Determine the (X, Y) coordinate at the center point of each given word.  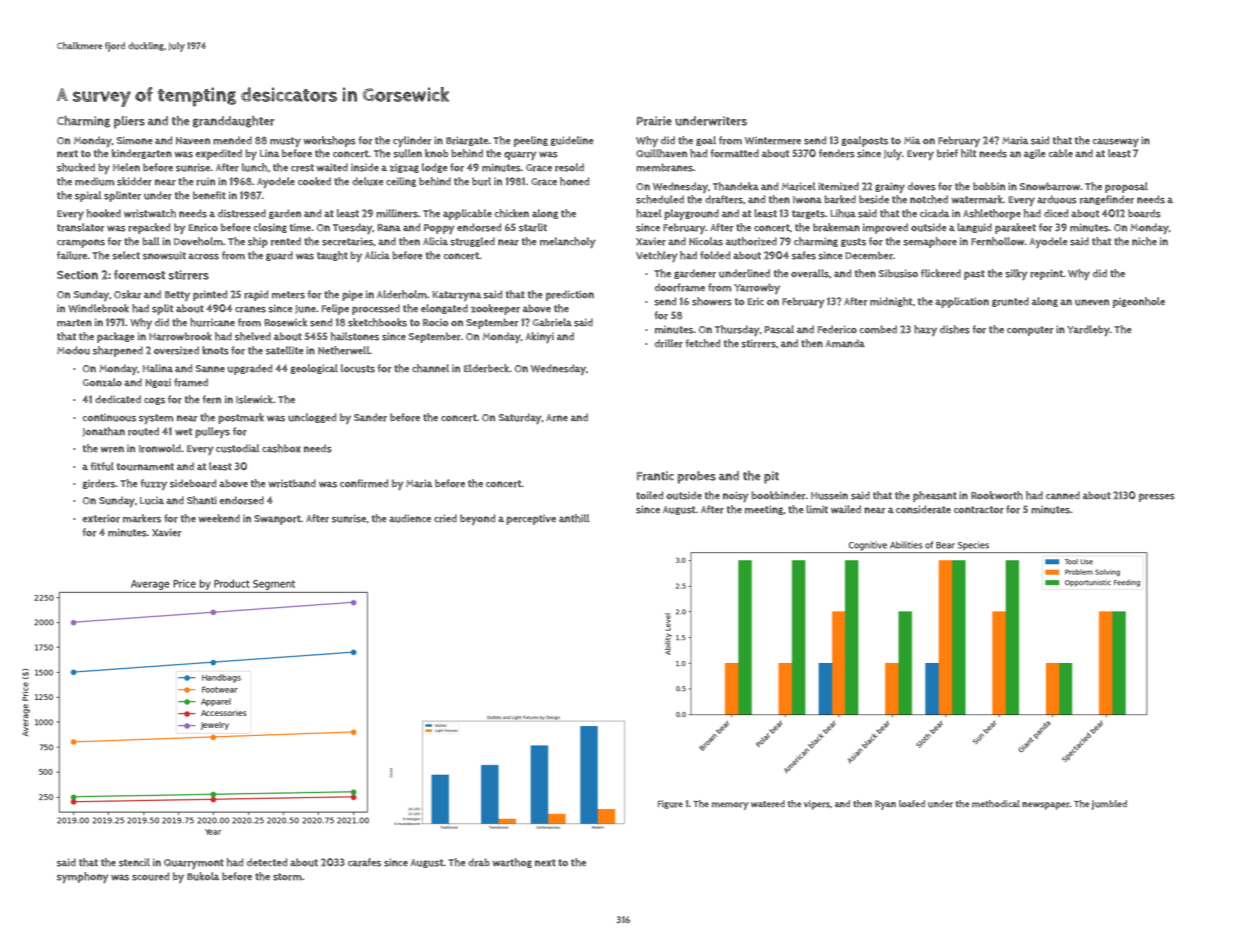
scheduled (660, 199)
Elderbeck (487, 368)
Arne (557, 418)
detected (267, 862)
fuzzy (153, 484)
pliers (129, 122)
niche (1144, 241)
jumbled (1109, 805)
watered (768, 804)
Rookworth (997, 495)
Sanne (210, 368)
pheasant (935, 496)
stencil (134, 862)
